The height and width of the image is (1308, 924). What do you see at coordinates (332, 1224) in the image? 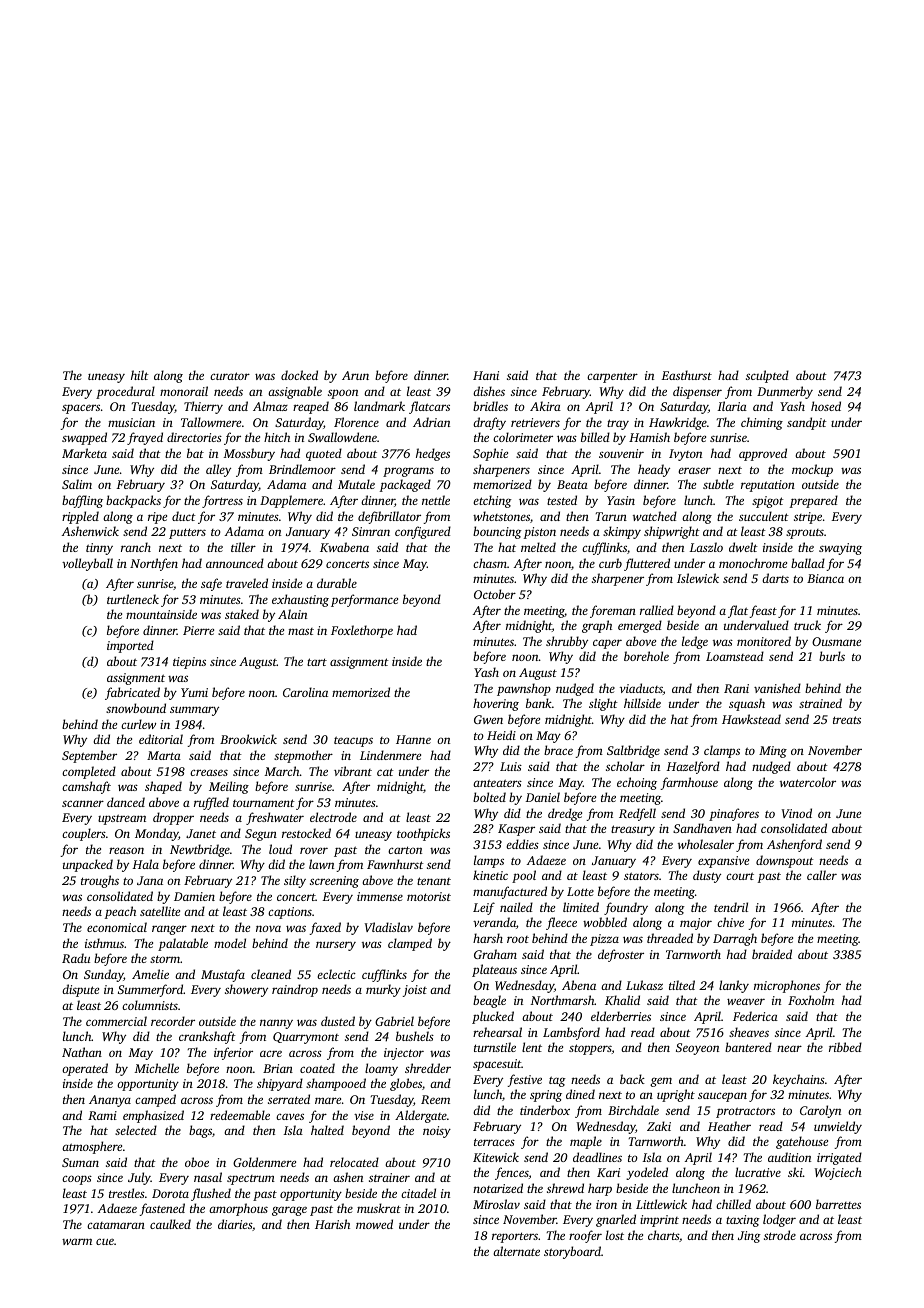
I see `Harish` at bounding box center [332, 1224].
